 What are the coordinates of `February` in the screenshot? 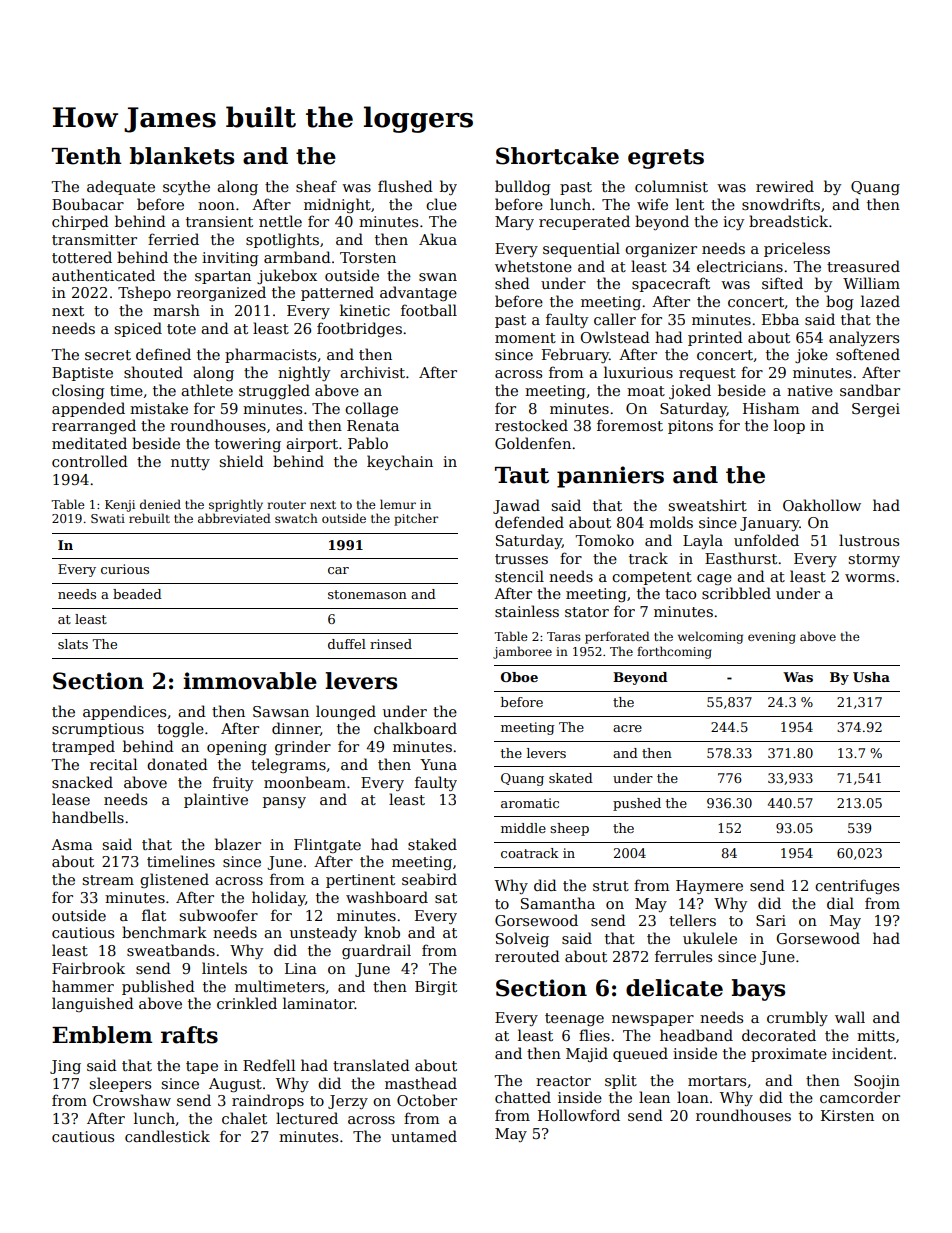 It's located at (575, 355).
